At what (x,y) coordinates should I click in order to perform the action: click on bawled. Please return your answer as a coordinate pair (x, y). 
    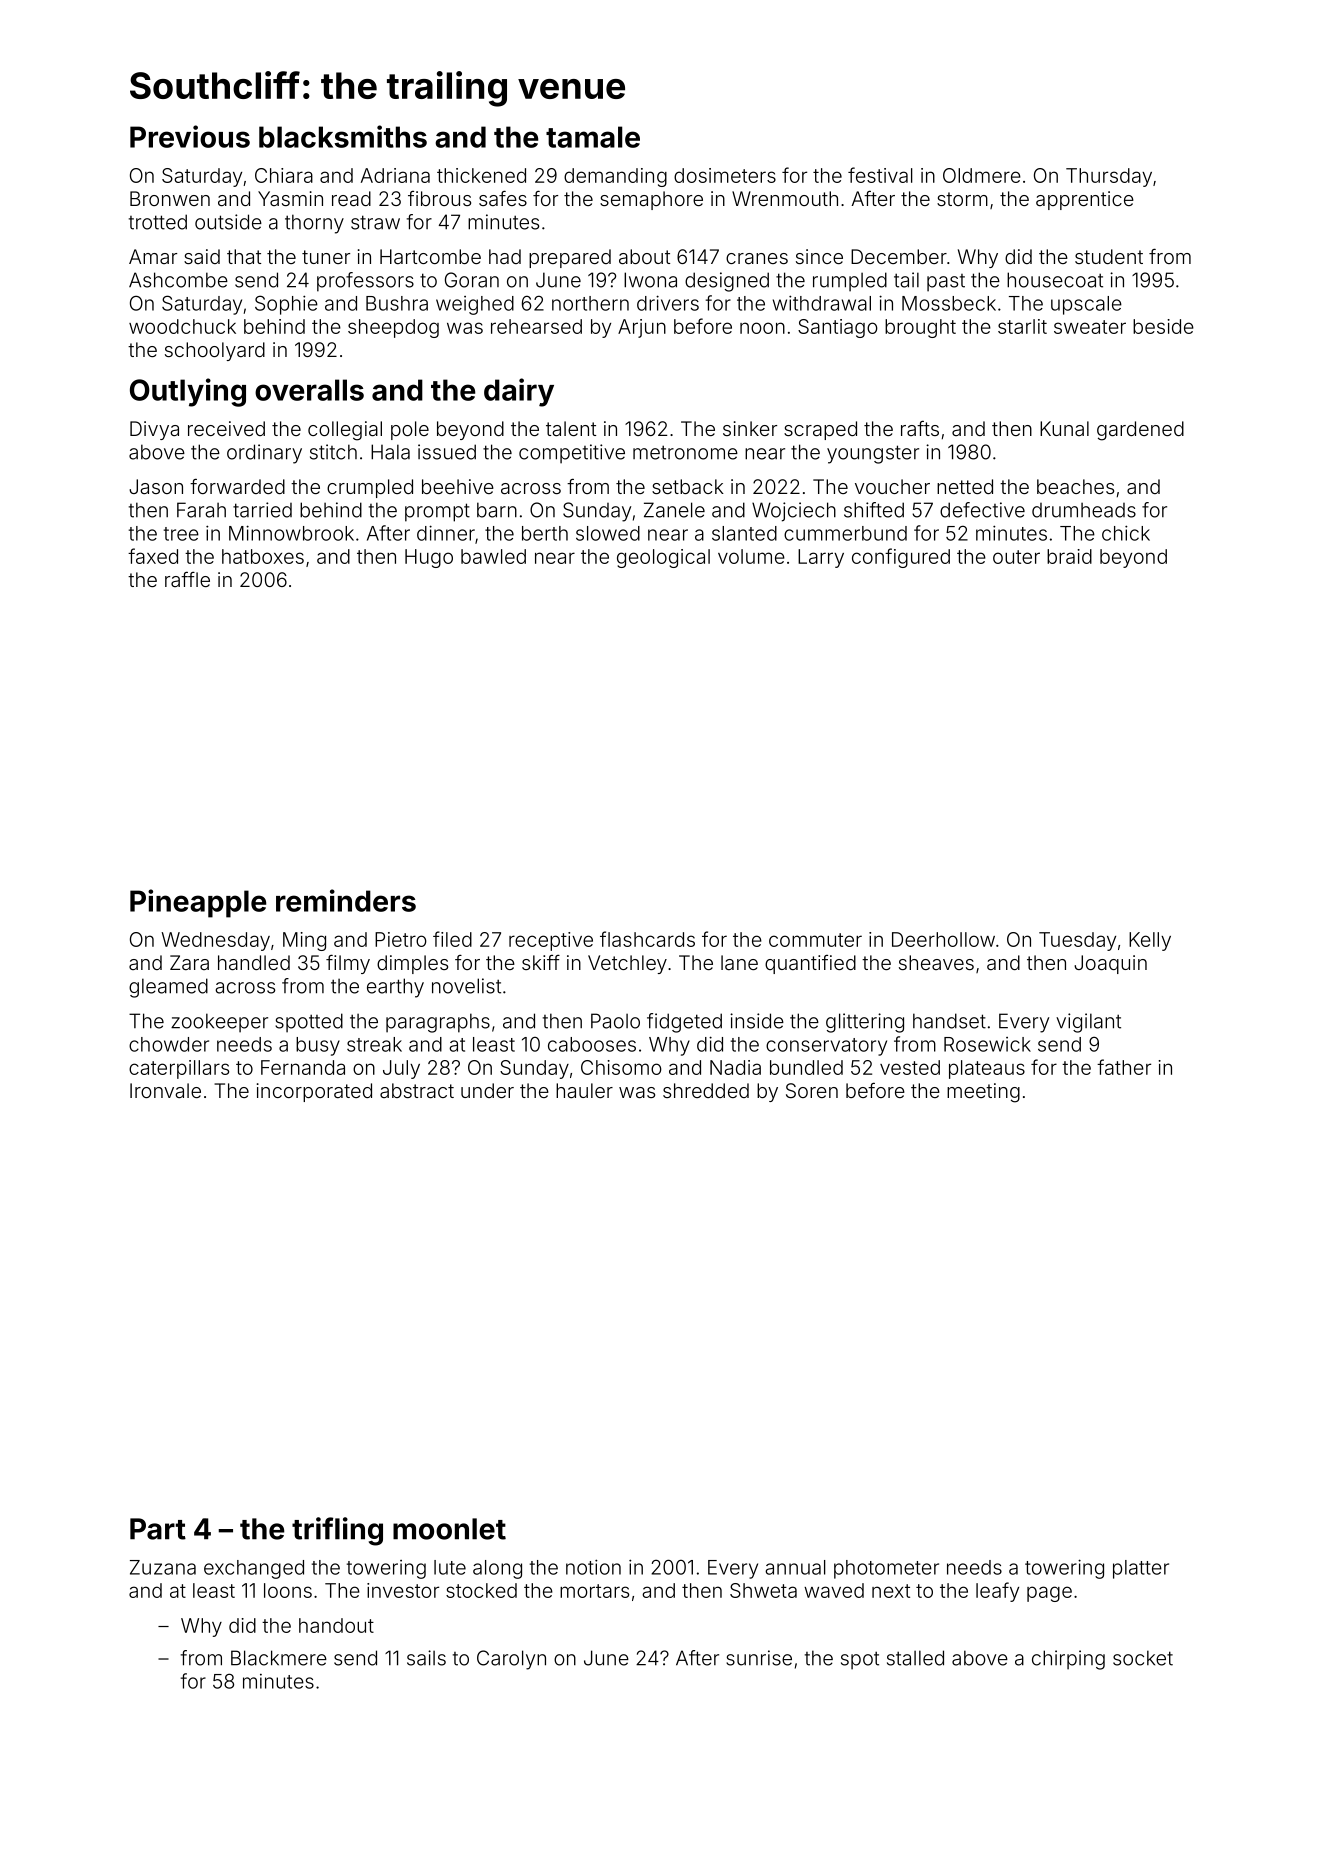
    Looking at the image, I should click on (493, 556).
